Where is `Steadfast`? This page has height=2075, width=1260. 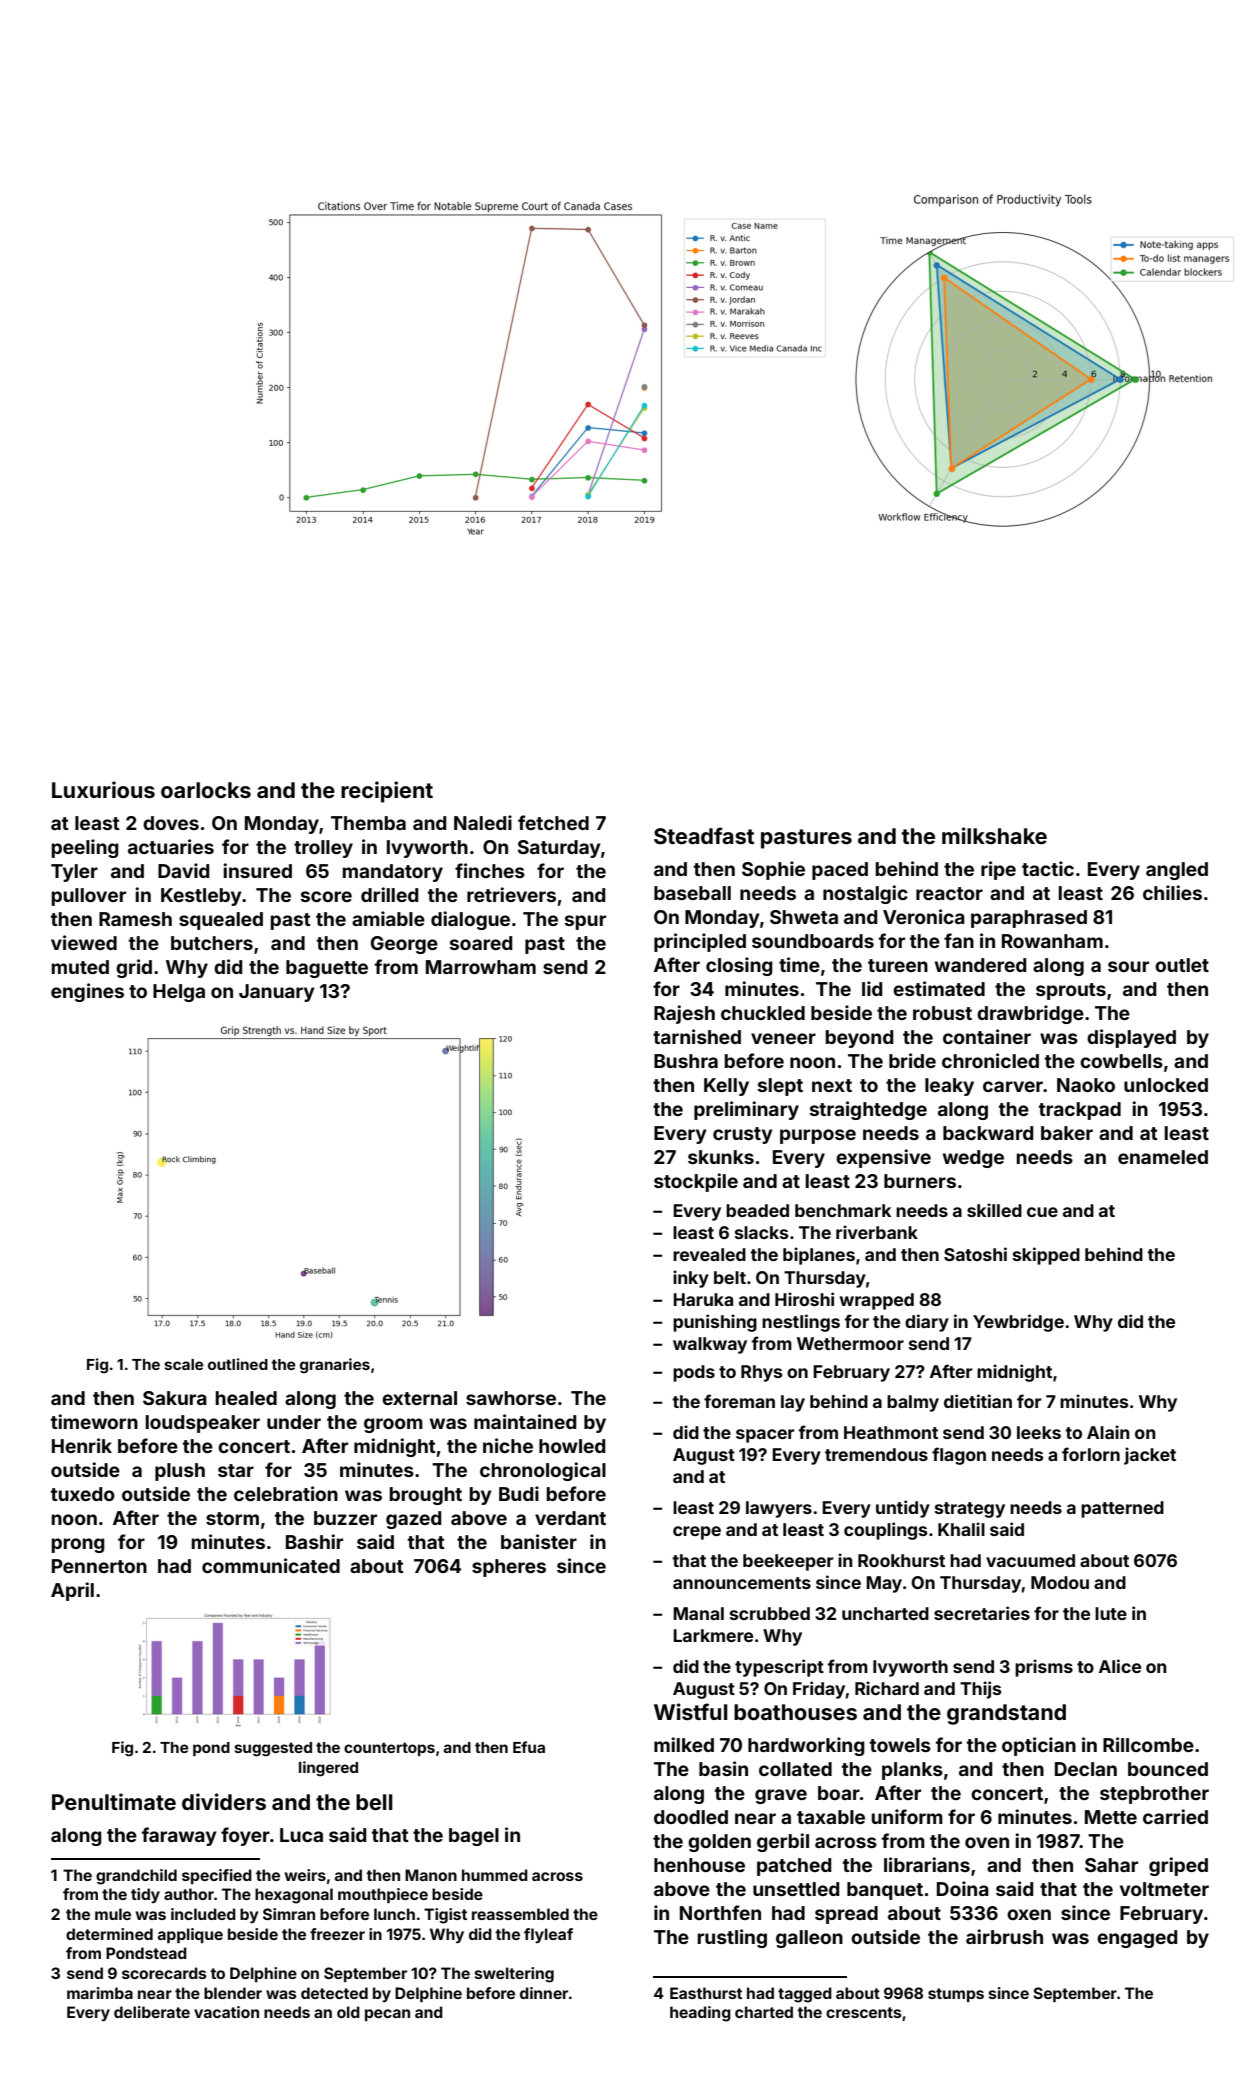 Steadfast is located at coordinates (704, 836).
